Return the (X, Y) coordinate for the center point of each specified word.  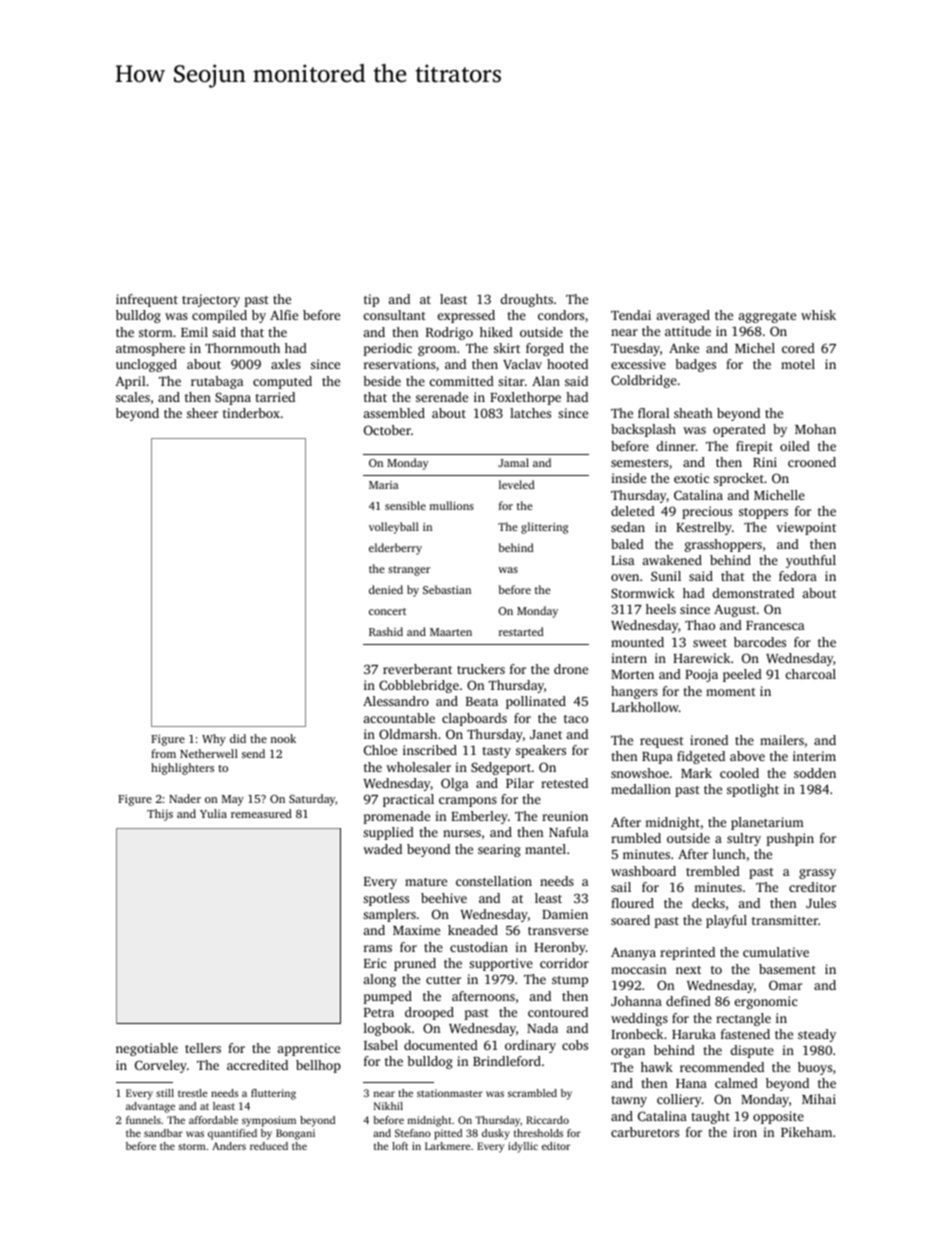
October (387, 430)
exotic (691, 478)
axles (286, 364)
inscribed (430, 750)
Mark (696, 773)
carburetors (645, 1132)
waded (382, 849)
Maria (383, 485)
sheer (202, 413)
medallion (641, 789)
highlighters (182, 769)
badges (695, 365)
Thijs (160, 815)
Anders (229, 1146)
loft (400, 1146)
